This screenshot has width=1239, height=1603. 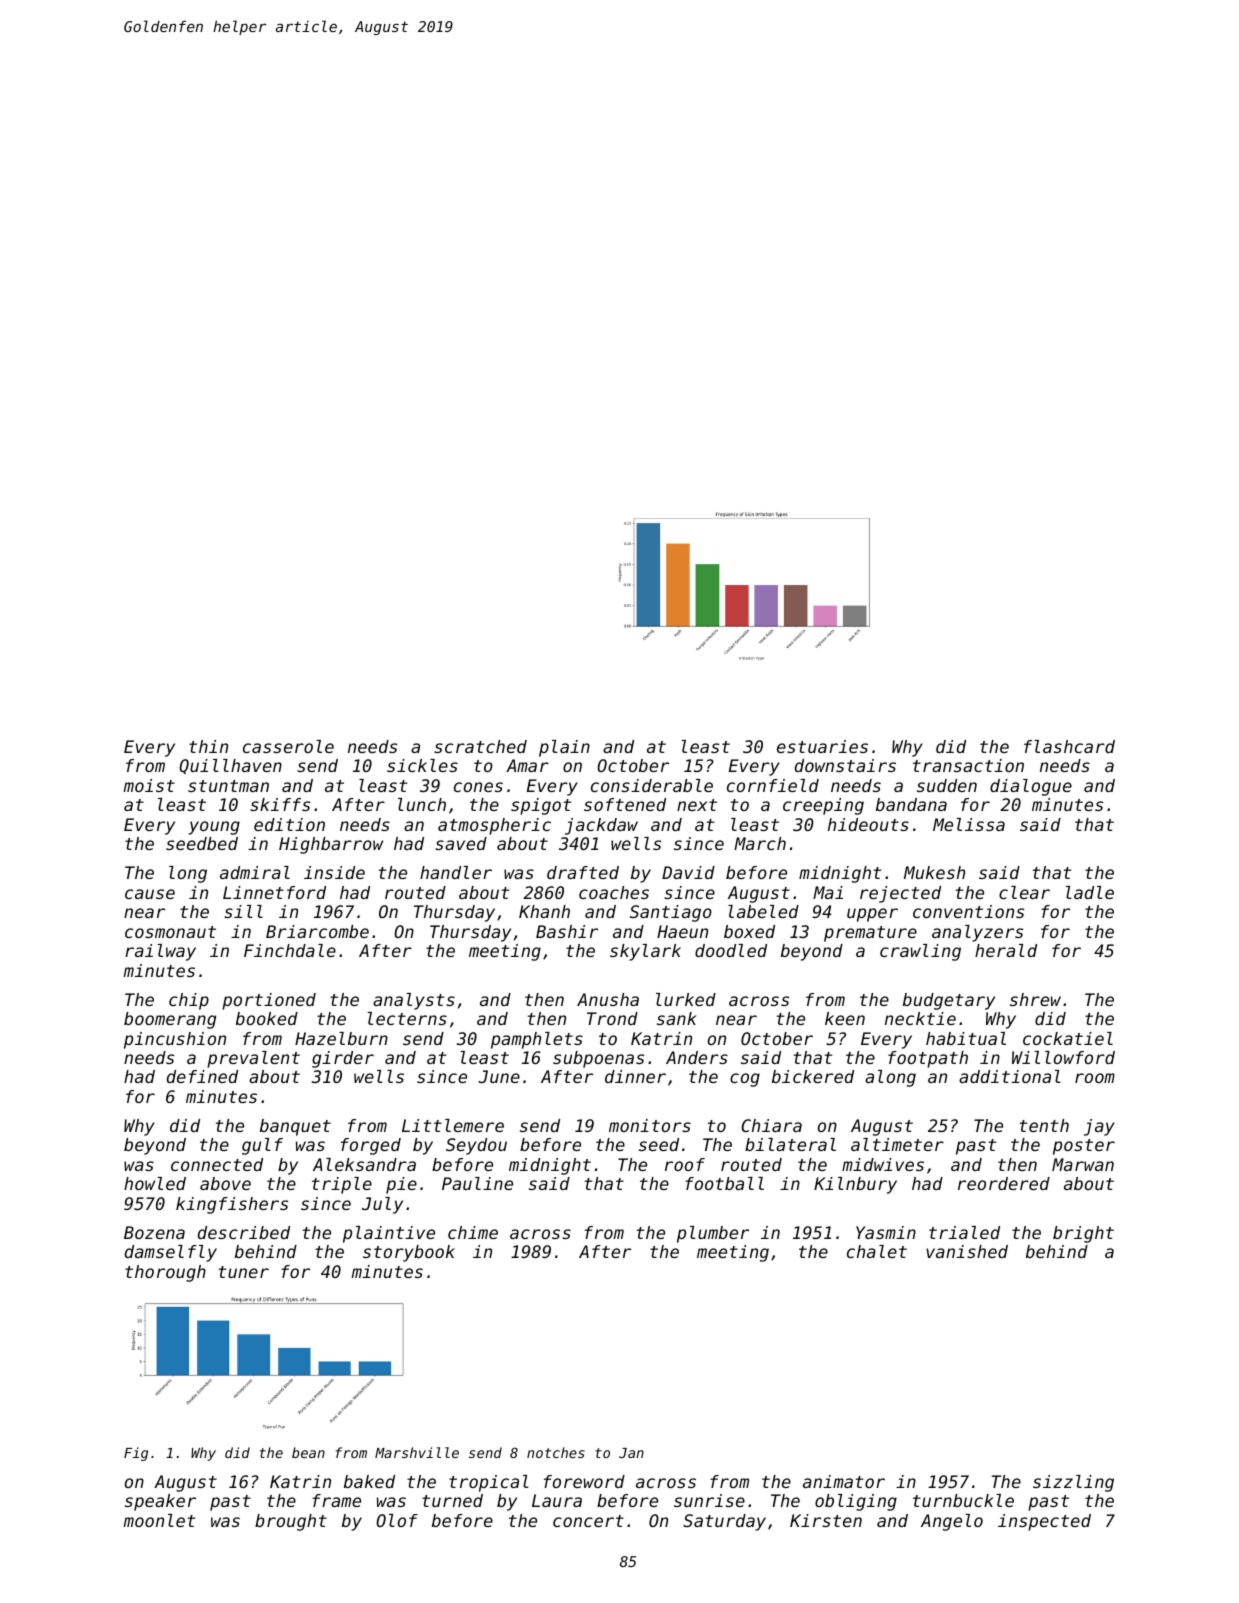 What do you see at coordinates (1095, 1078) in the screenshot?
I see `room` at bounding box center [1095, 1078].
